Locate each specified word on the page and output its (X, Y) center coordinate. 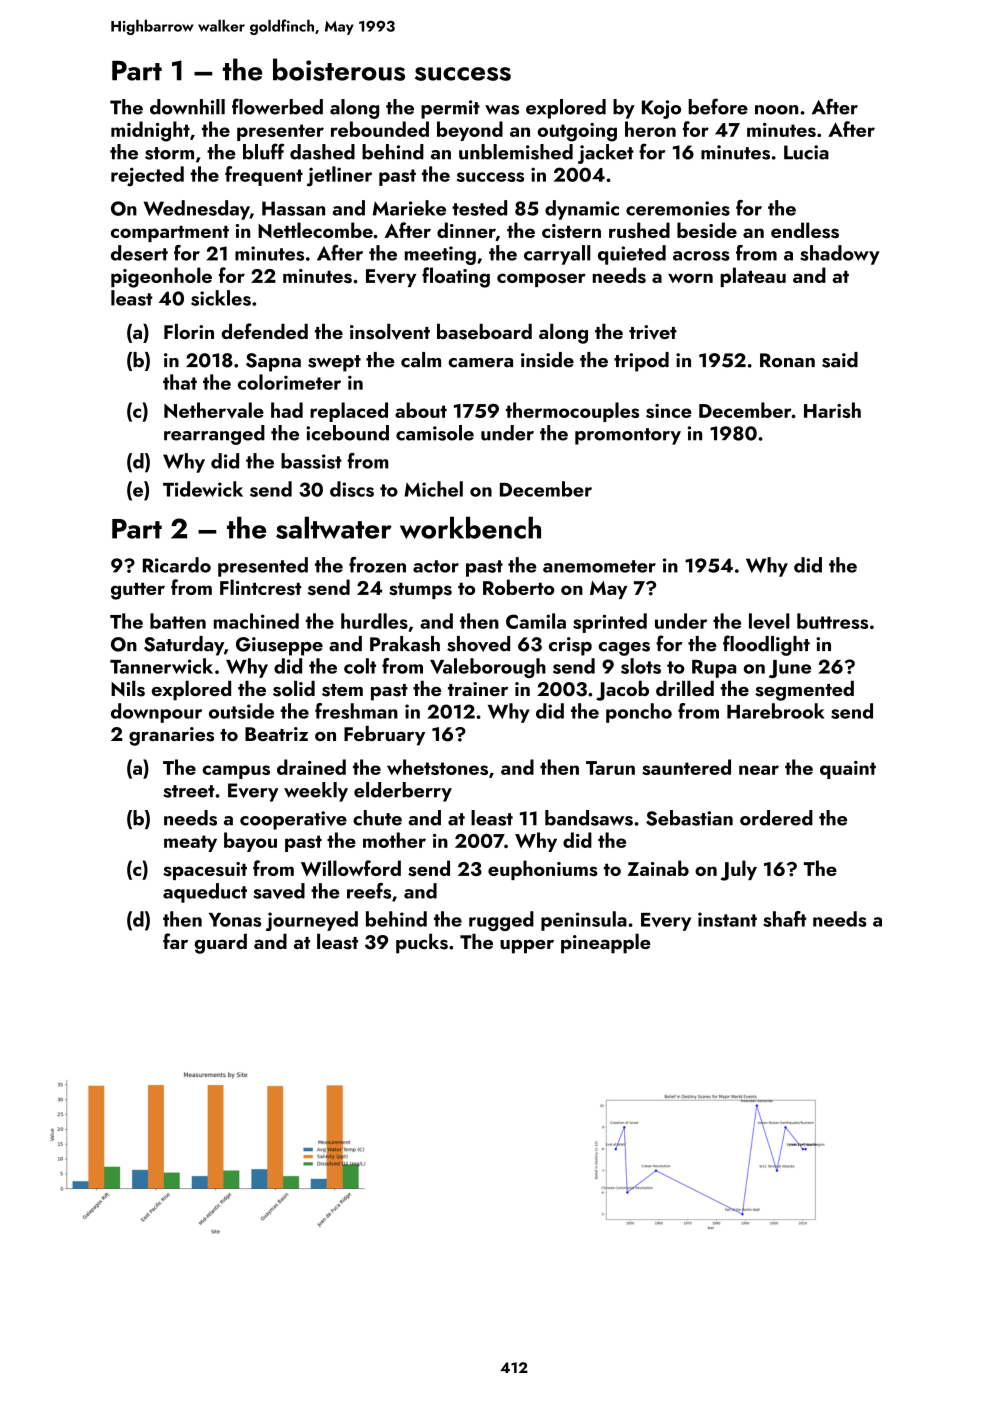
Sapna (273, 362)
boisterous (339, 69)
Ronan (787, 360)
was (502, 110)
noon (776, 110)
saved (279, 891)
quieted (632, 255)
